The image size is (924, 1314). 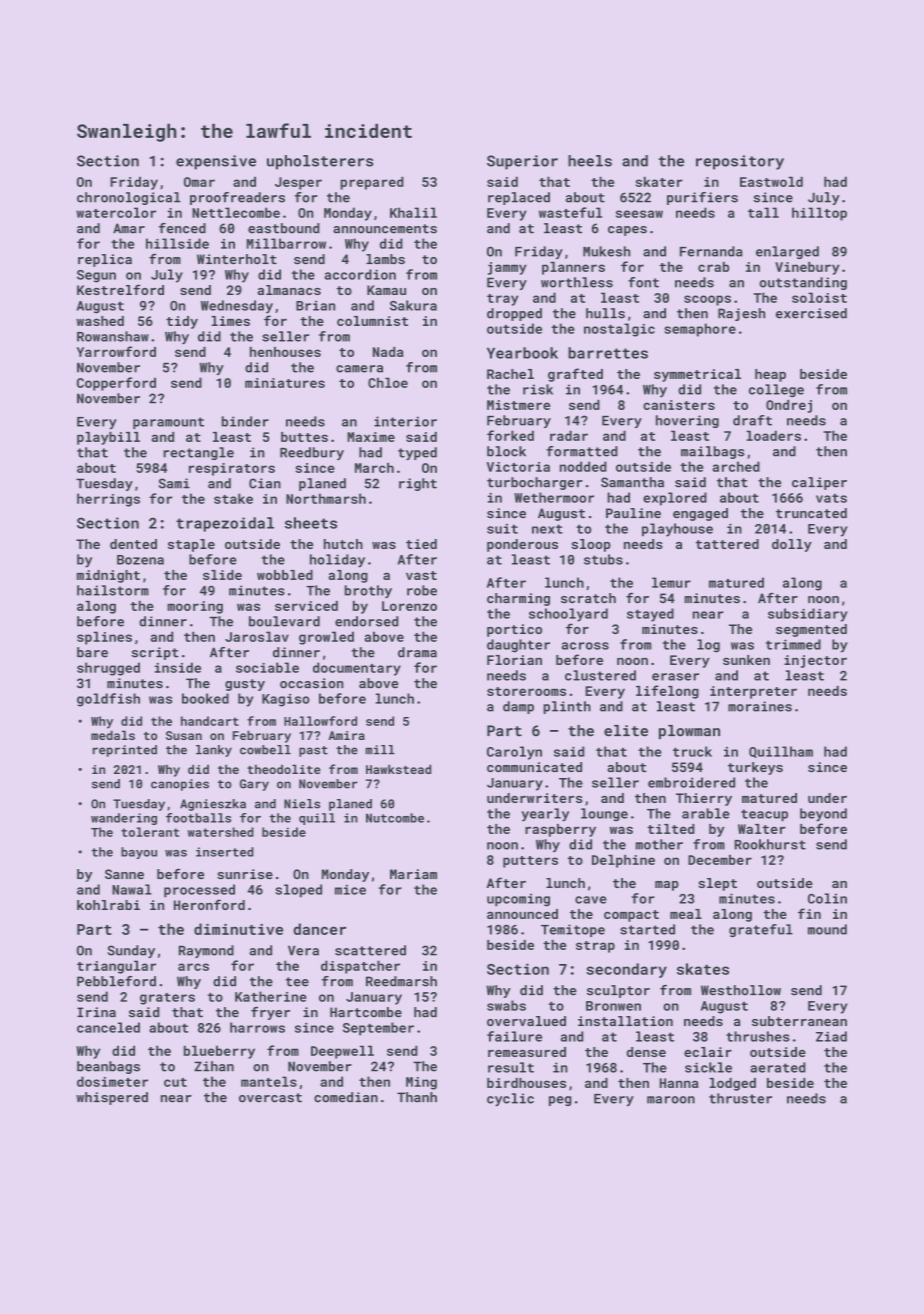 What do you see at coordinates (603, 559) in the screenshot?
I see `stubs` at bounding box center [603, 559].
